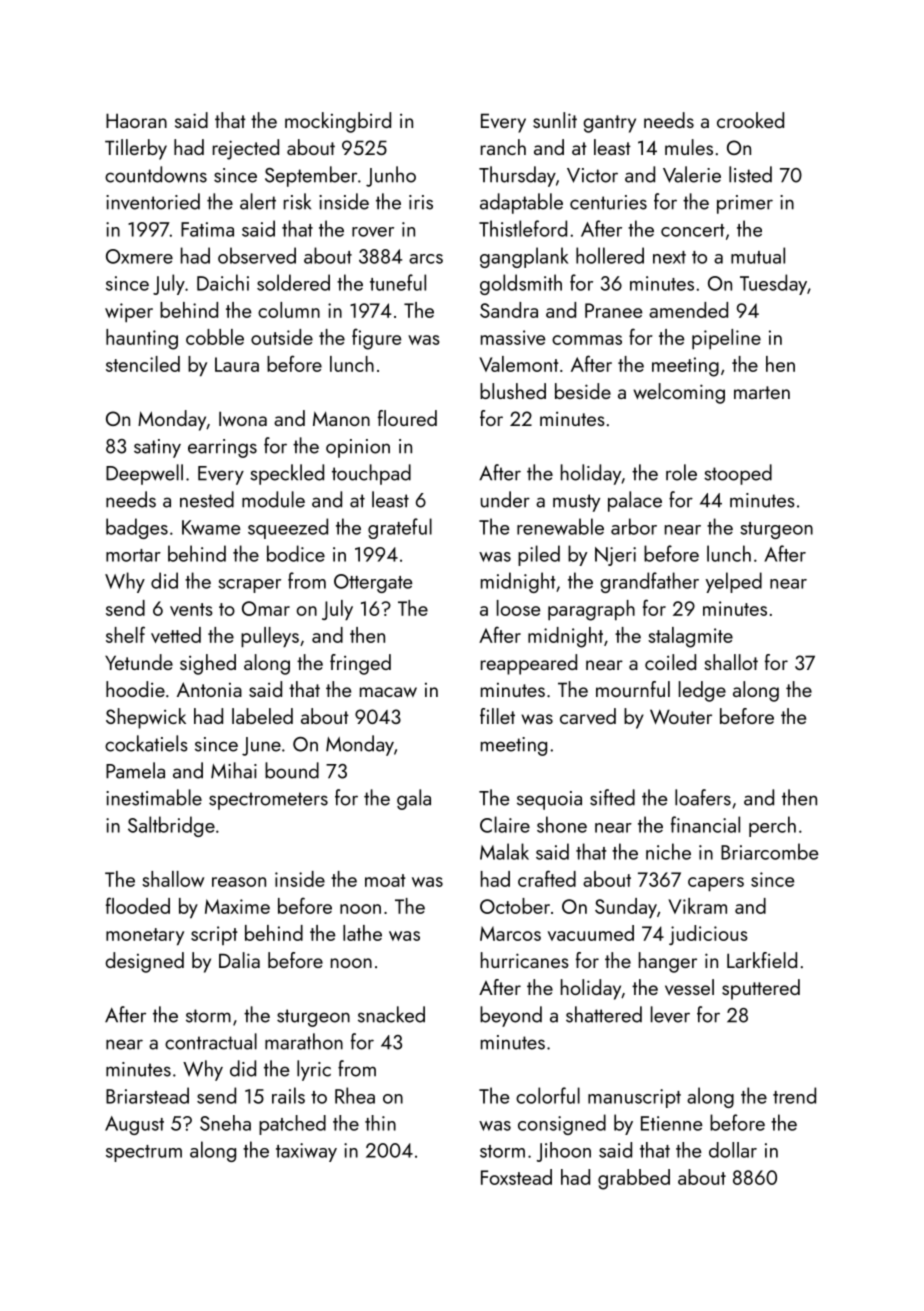 The height and width of the screenshot is (1311, 924). I want to click on crooked, so click(750, 120).
